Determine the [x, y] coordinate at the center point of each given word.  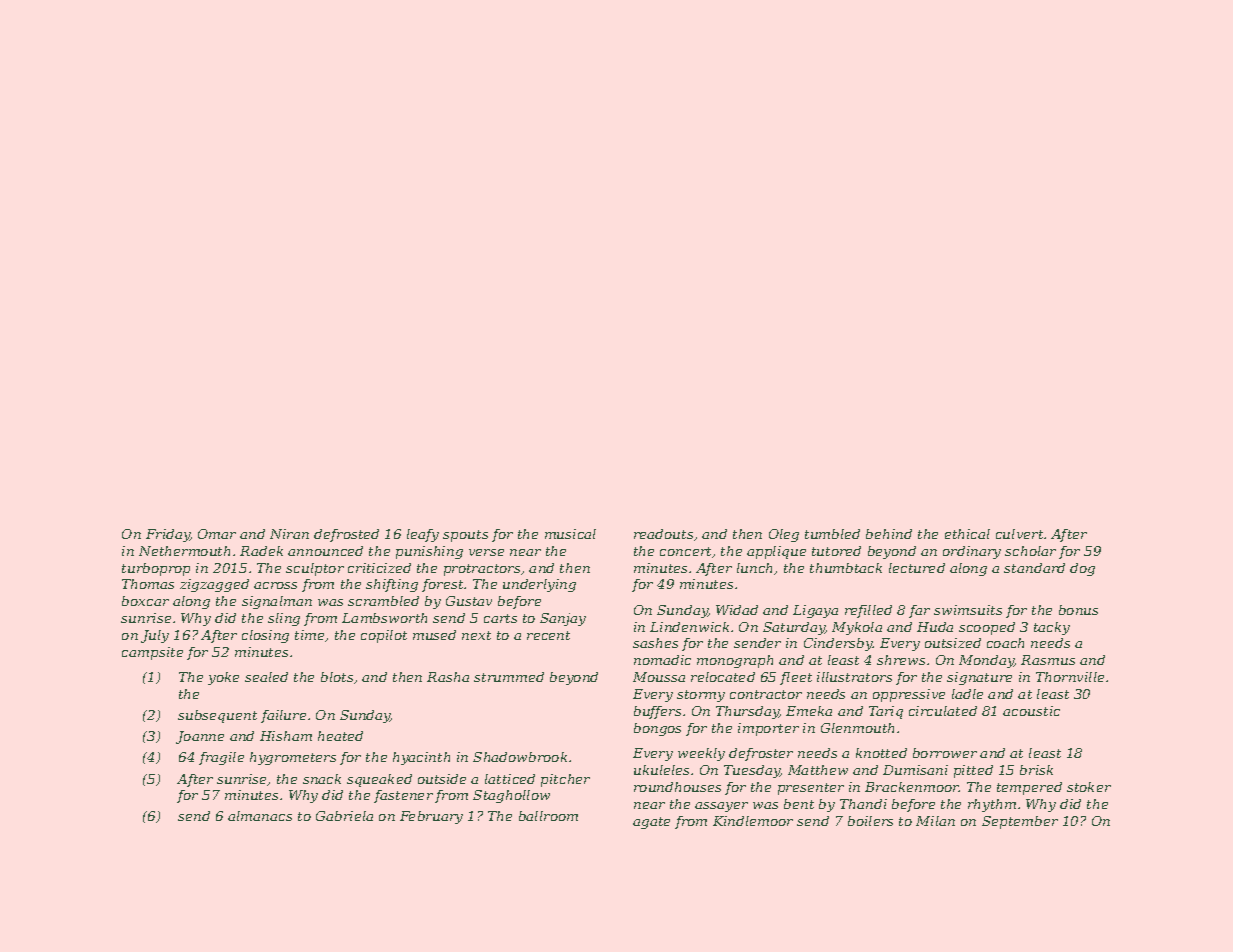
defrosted [346, 535]
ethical [967, 534]
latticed [510, 779]
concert [685, 551]
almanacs [260, 816]
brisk [1036, 770]
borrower [945, 753]
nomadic [662, 660]
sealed [266, 677]
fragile [221, 758]
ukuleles [661, 770]
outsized [953, 643]
